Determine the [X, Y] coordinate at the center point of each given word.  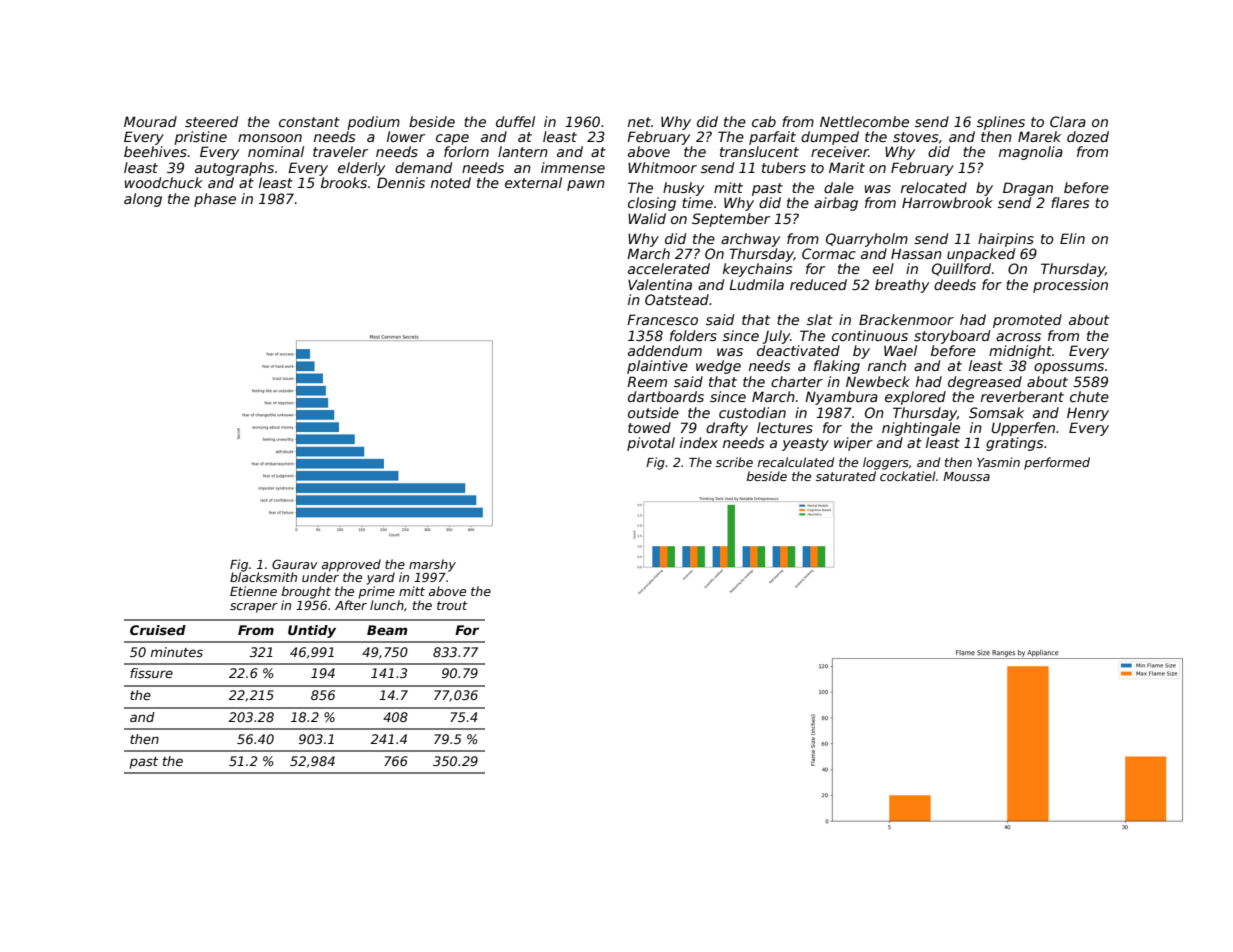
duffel [515, 121]
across [1018, 337]
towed [649, 427]
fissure [151, 673]
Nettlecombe [864, 121]
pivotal [651, 444]
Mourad [150, 121]
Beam [387, 630]
